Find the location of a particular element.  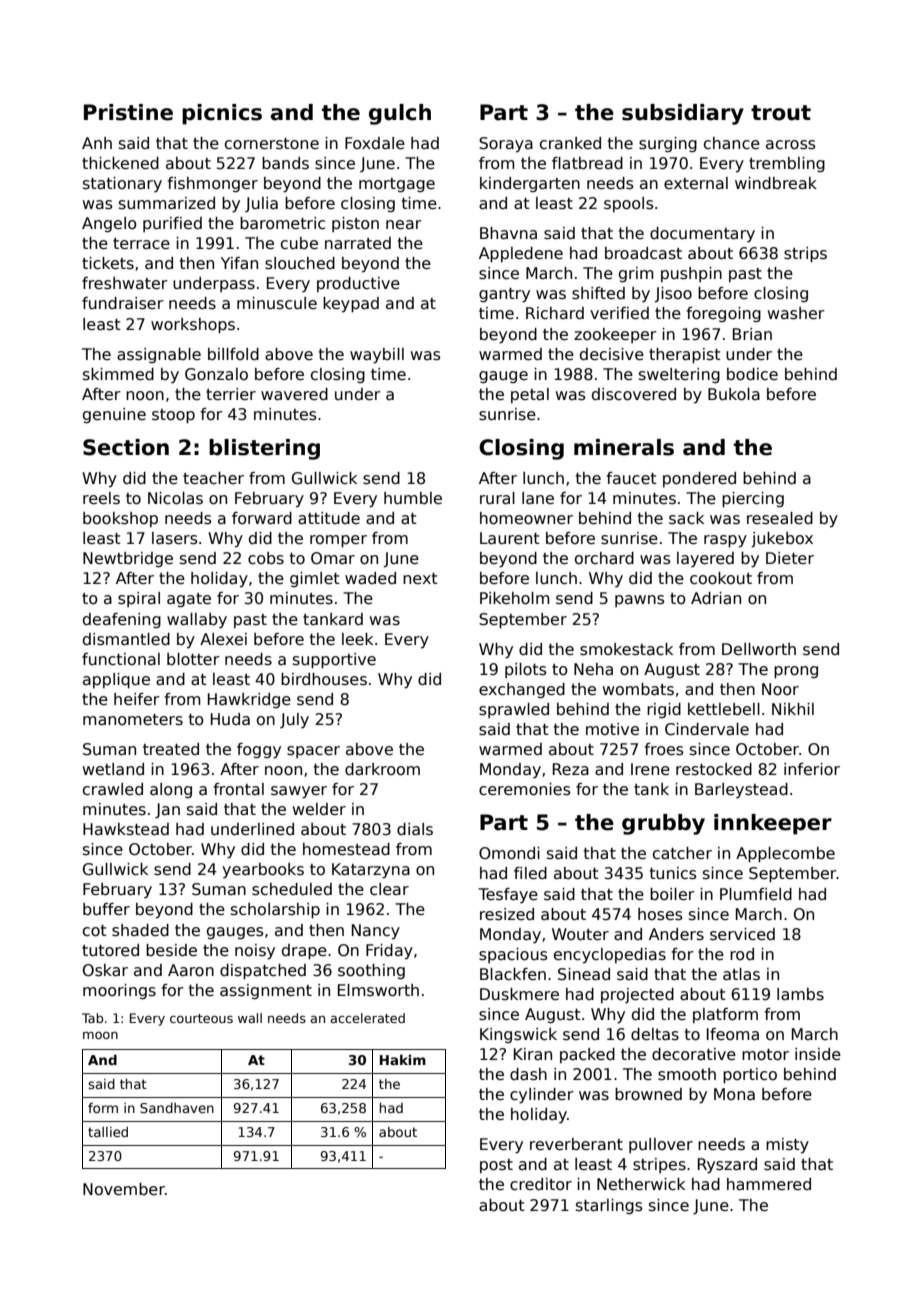

blistering is located at coordinates (264, 449).
